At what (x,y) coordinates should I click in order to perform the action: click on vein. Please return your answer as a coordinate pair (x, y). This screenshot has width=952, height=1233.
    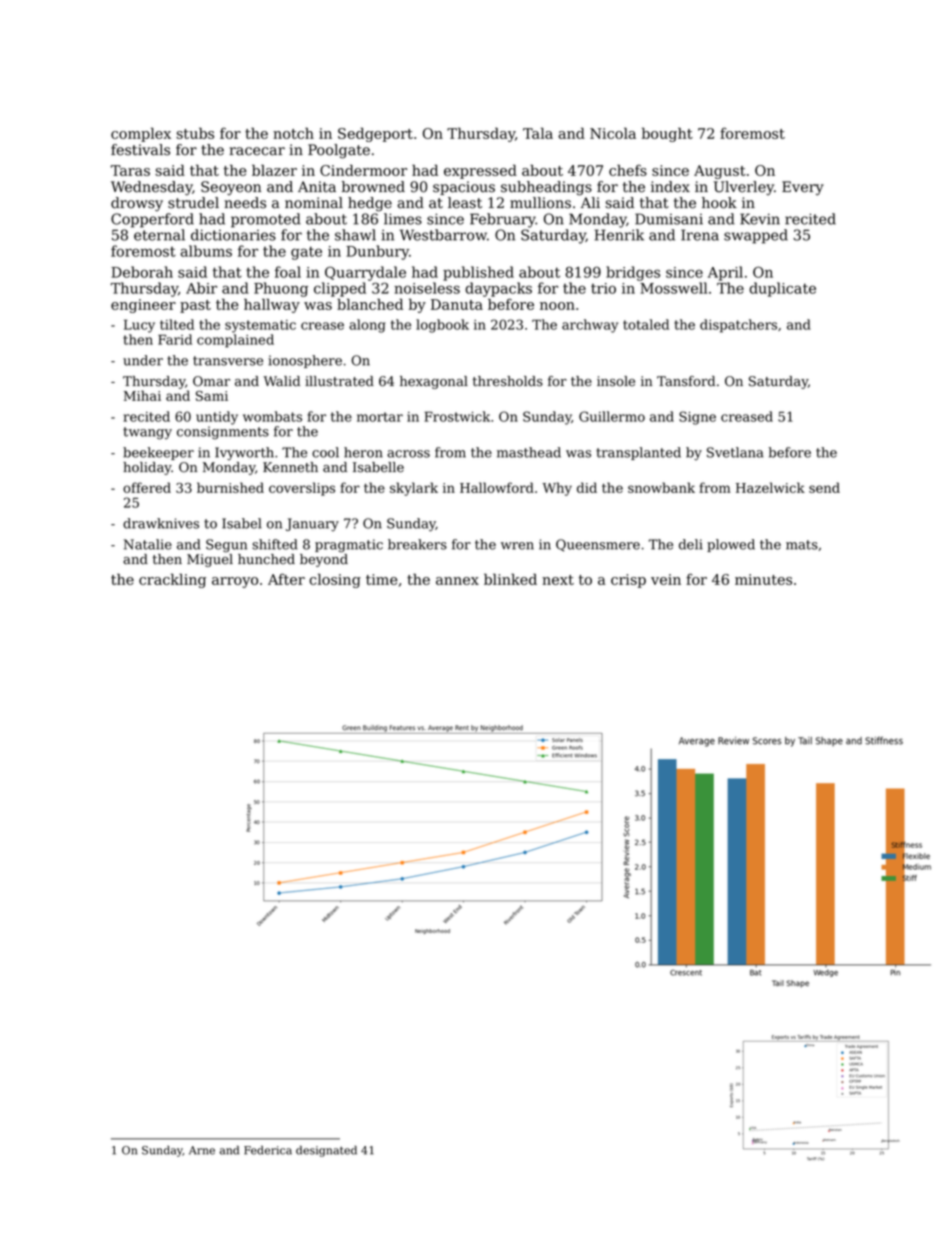
    Looking at the image, I should click on (666, 579).
